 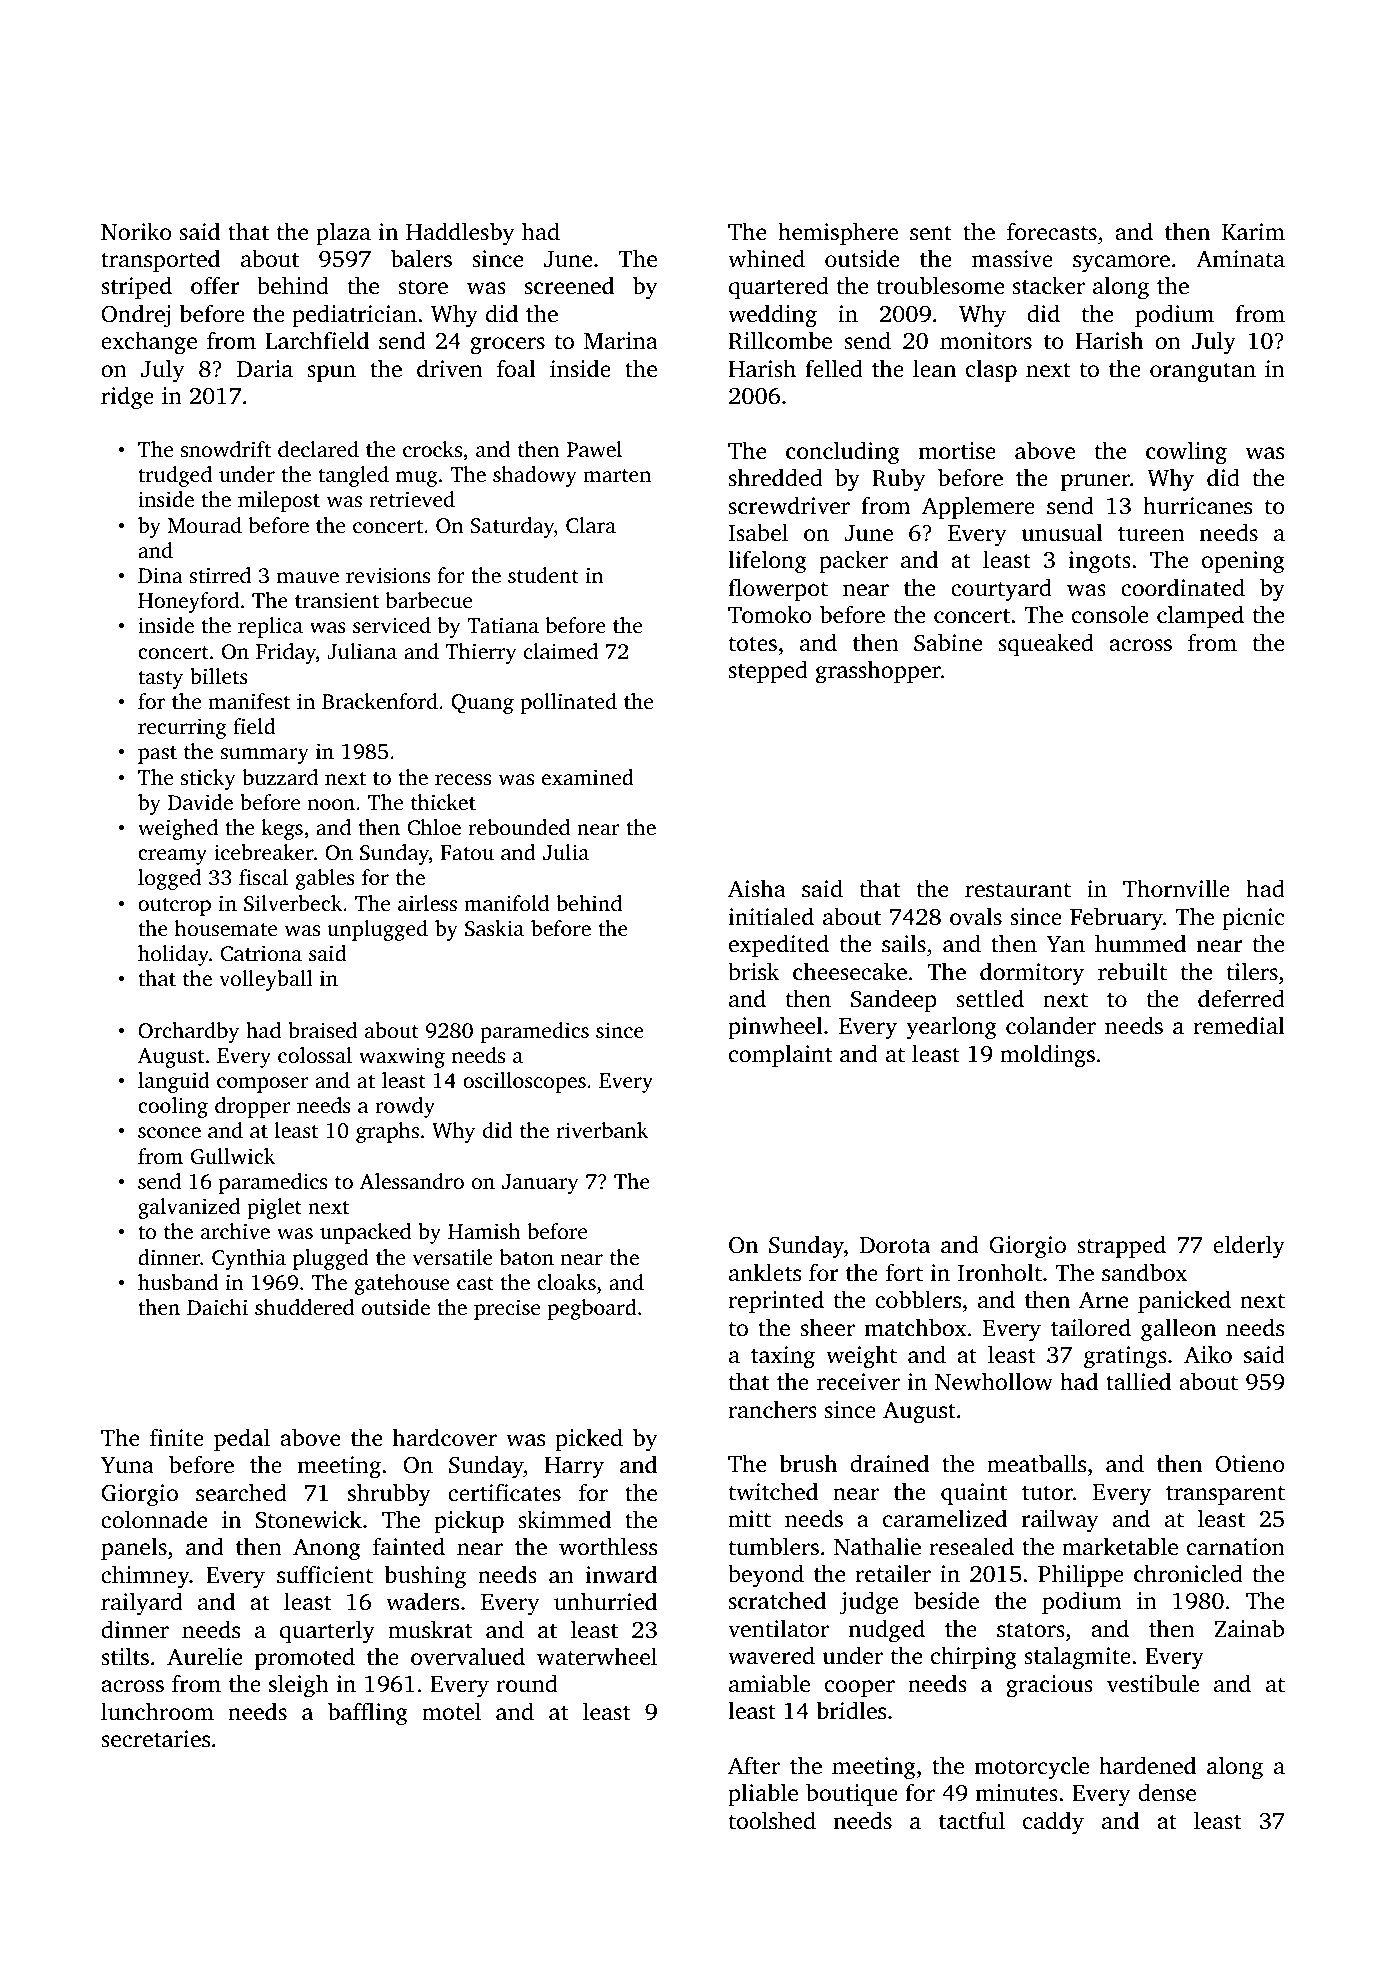 I want to click on twitched, so click(x=773, y=1491).
